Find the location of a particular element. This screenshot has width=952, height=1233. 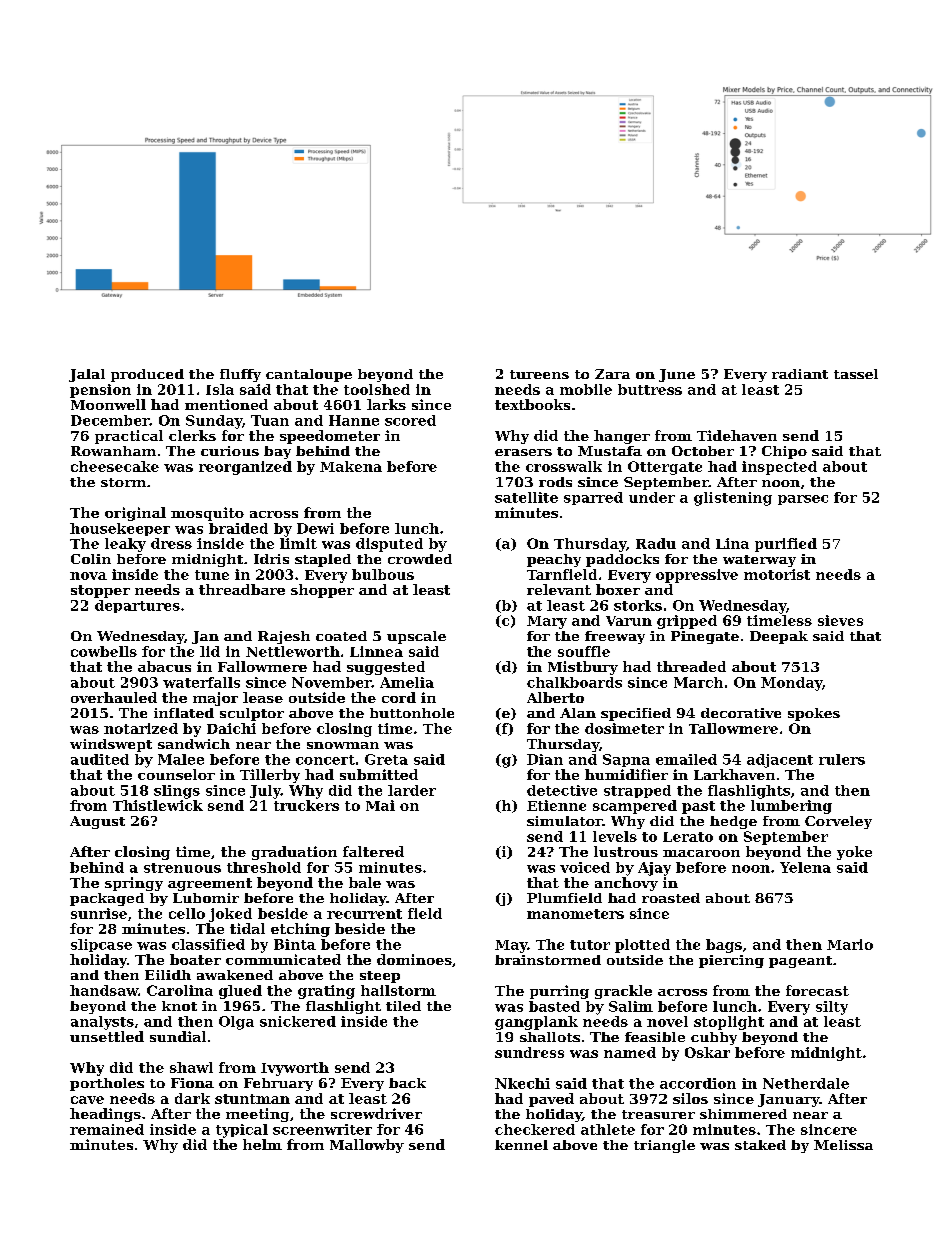

Zara is located at coordinates (612, 374).
